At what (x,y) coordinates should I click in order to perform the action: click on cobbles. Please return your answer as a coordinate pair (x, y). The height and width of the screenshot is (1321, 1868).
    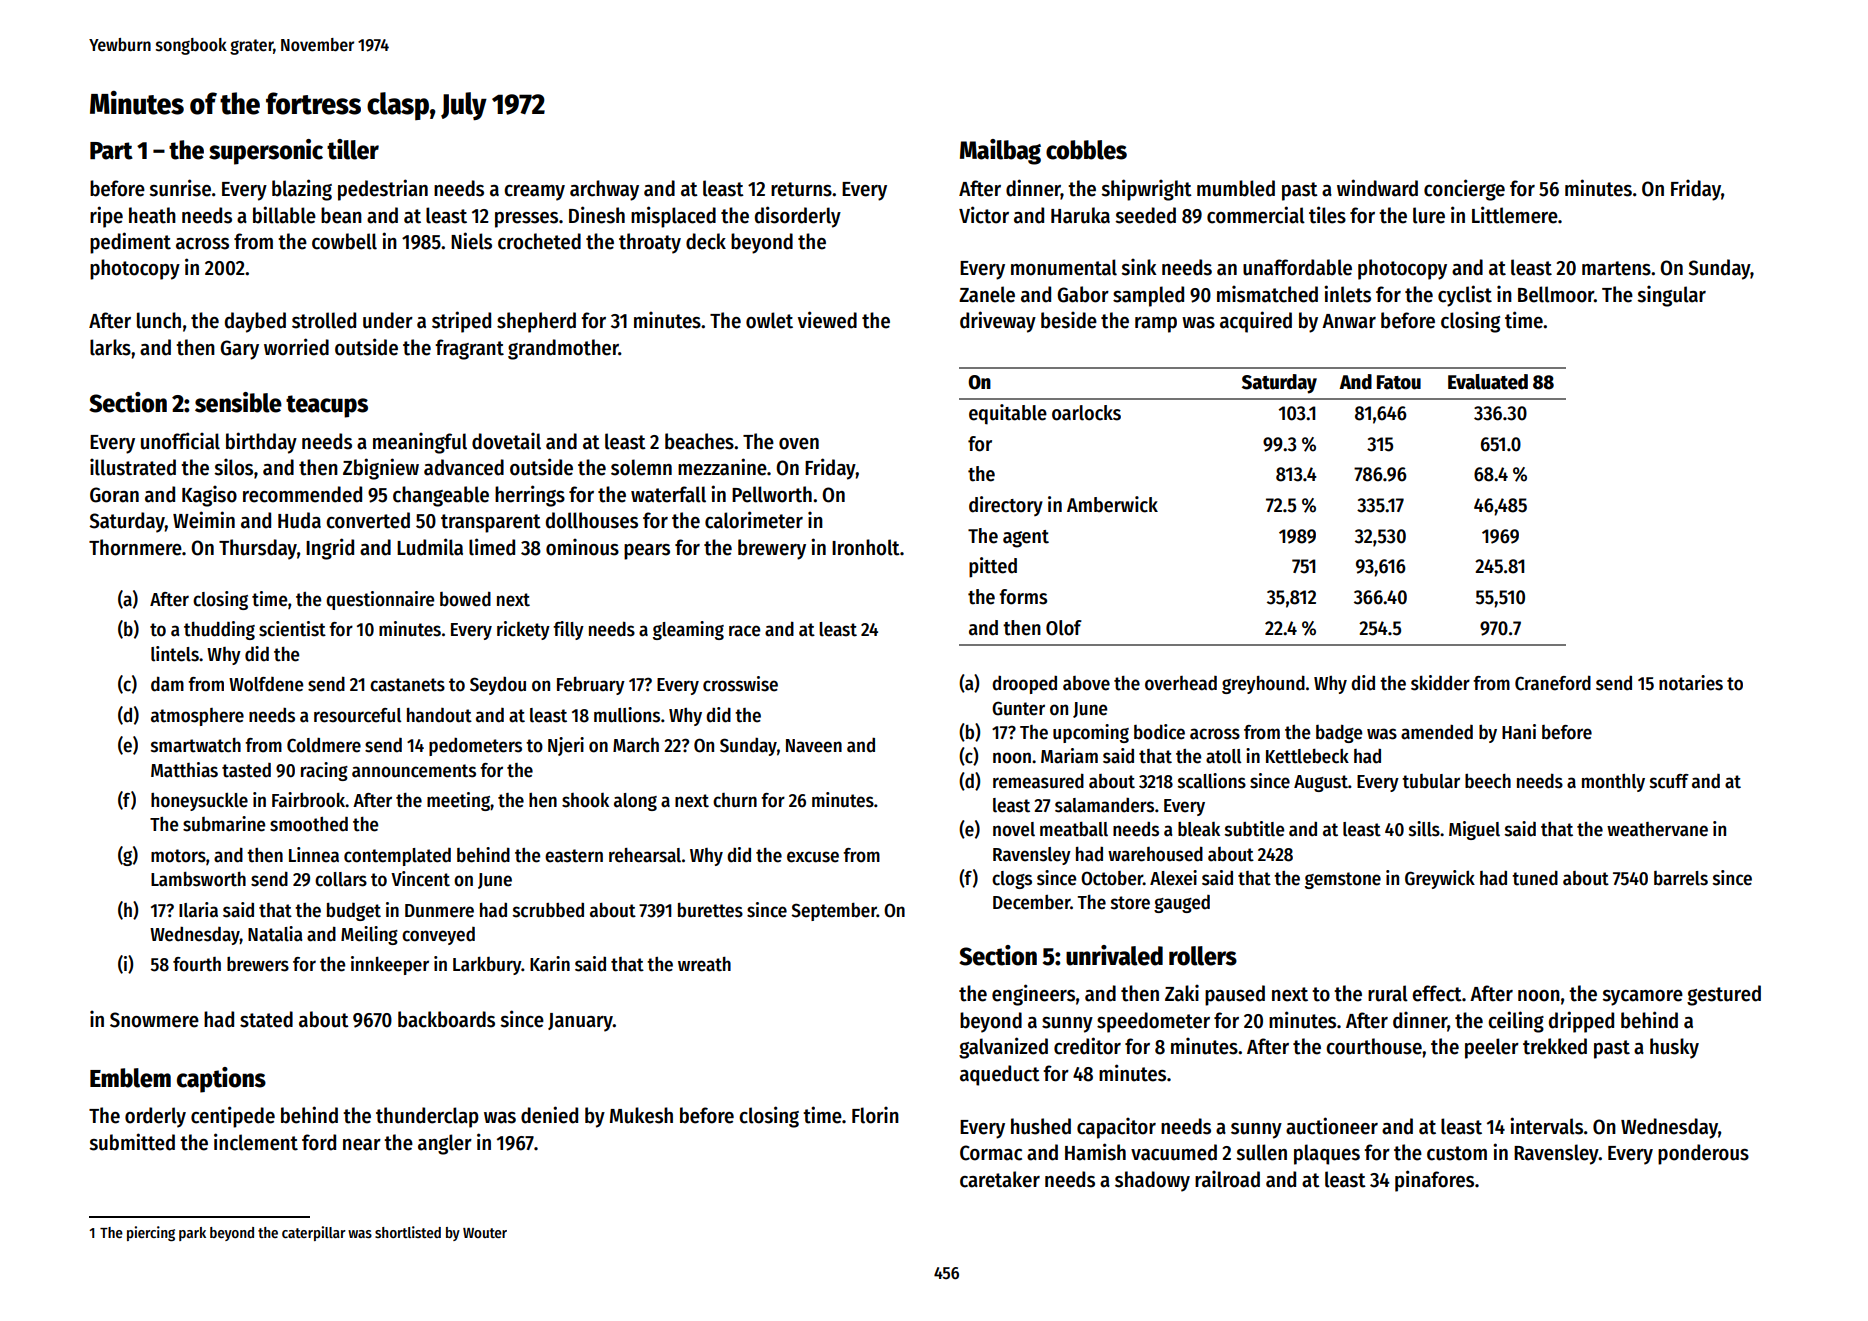
    Looking at the image, I should click on (1086, 150).
